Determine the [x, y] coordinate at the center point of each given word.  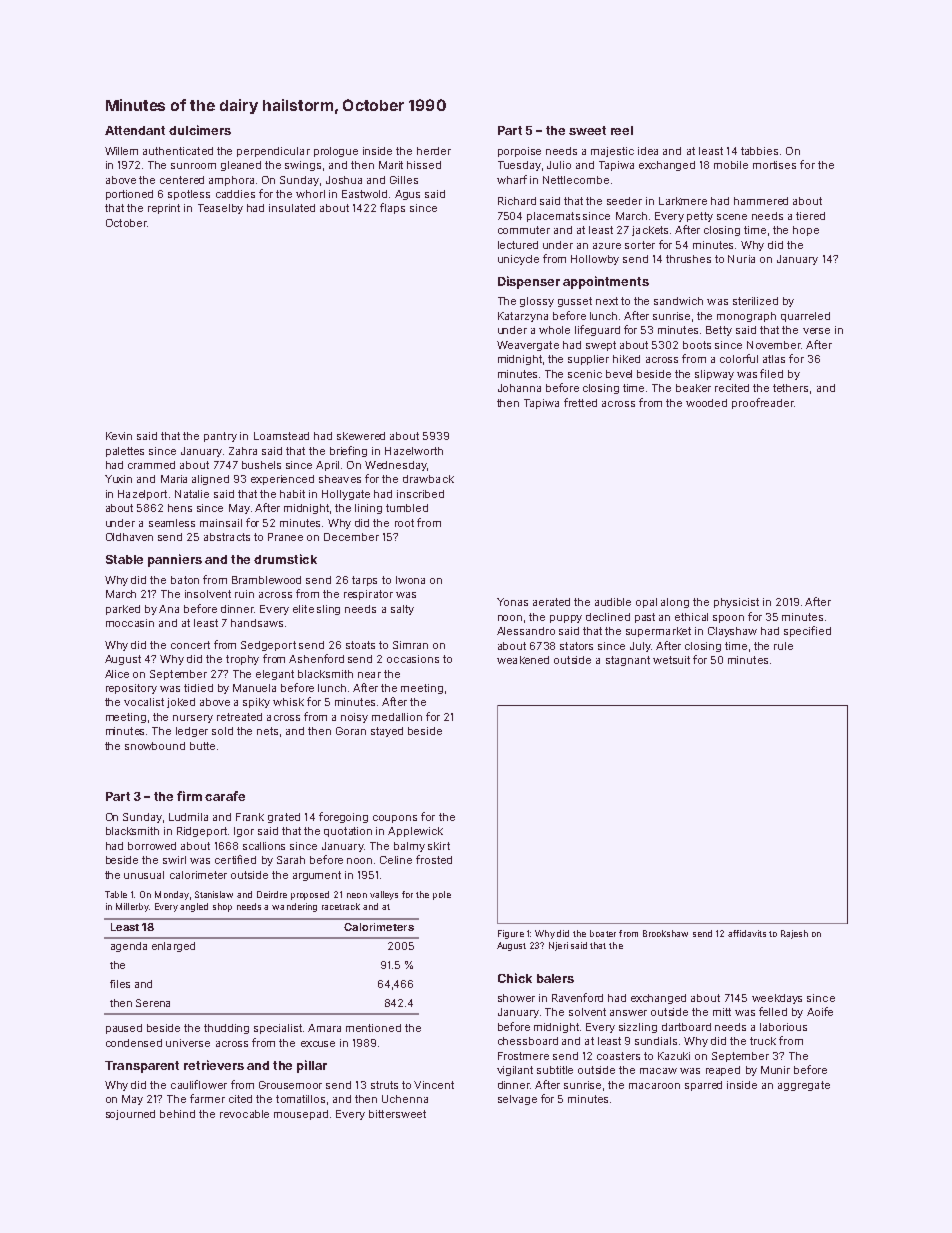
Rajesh [794, 934]
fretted [580, 402]
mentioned [373, 1028]
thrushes [688, 259]
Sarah [291, 860]
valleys [384, 895]
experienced [282, 480]
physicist [736, 603]
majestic [612, 152]
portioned [129, 195]
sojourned [130, 1115]
